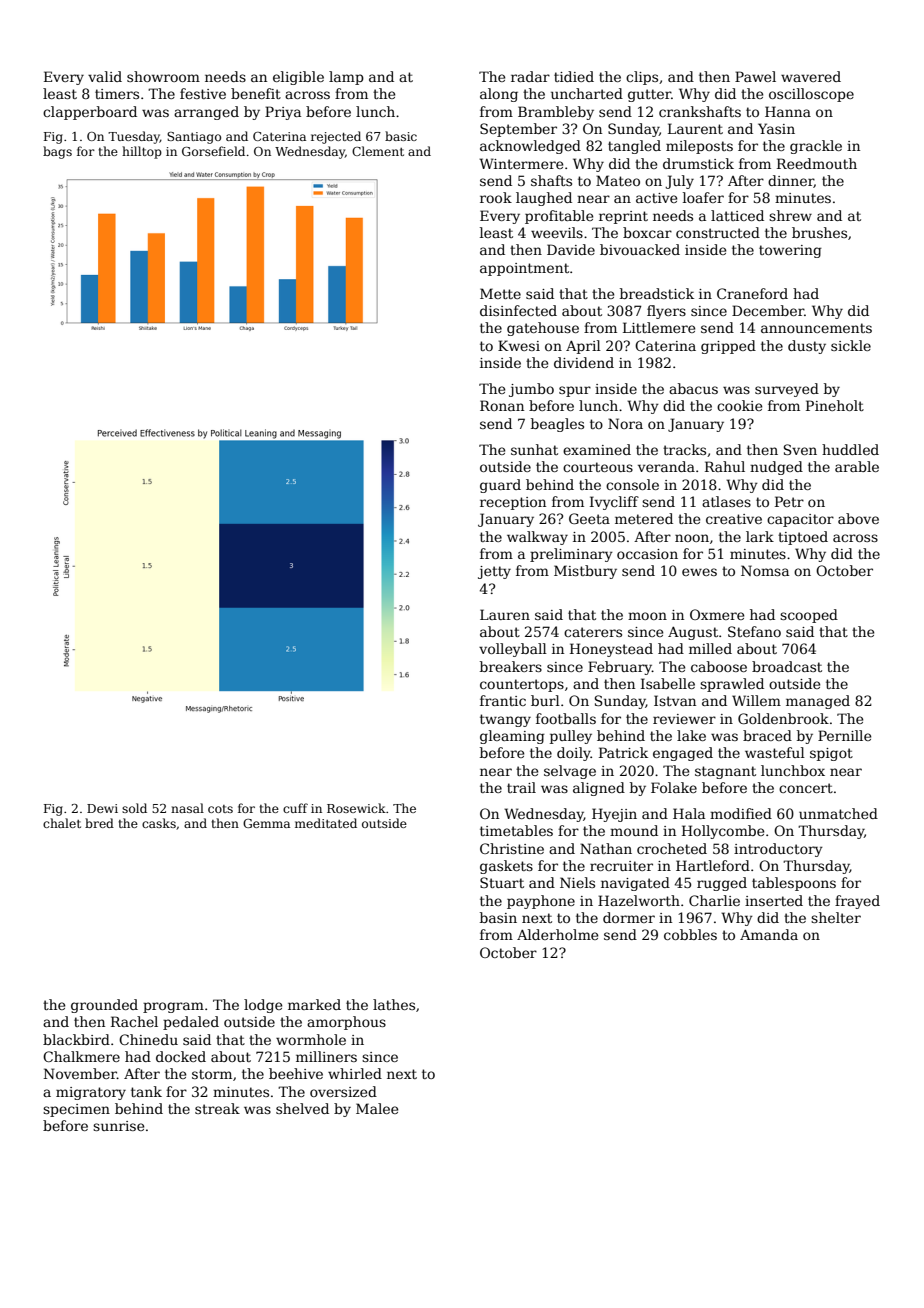 The width and height of the screenshot is (924, 1308). I want to click on tracks, so click(684, 449).
